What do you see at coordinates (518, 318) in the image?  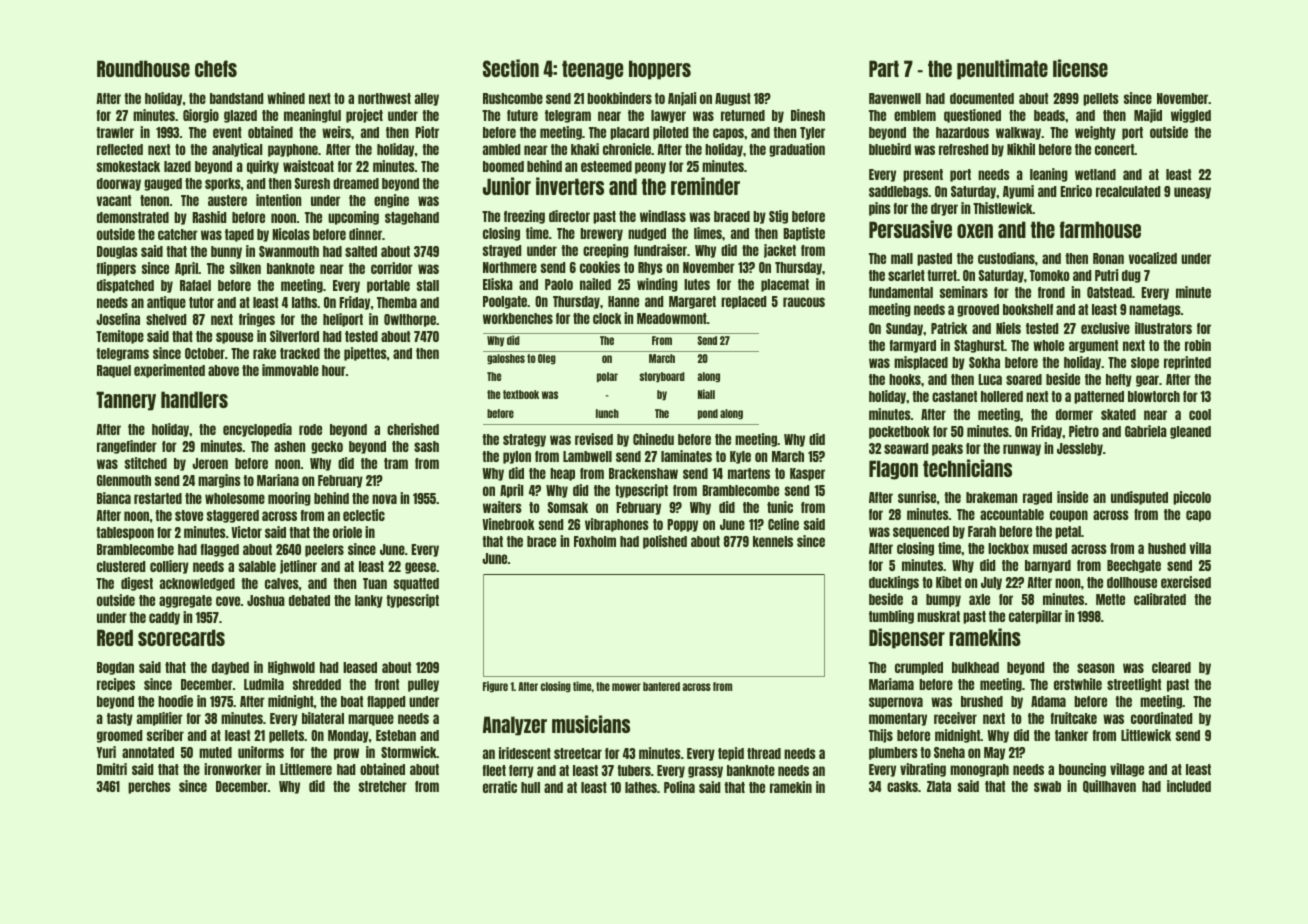 I see `workbenches` at bounding box center [518, 318].
